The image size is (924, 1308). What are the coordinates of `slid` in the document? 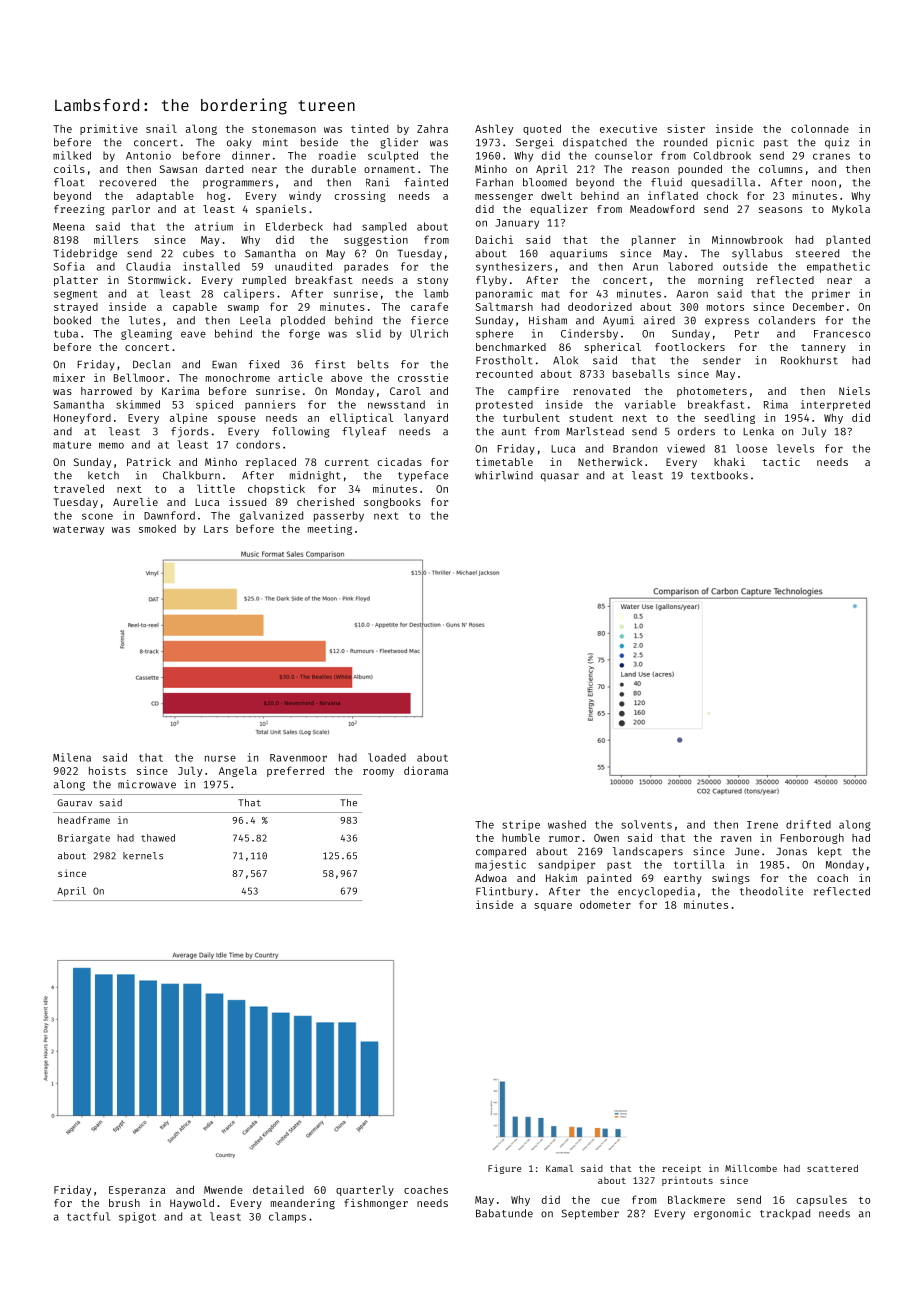 It's located at (368, 333).
